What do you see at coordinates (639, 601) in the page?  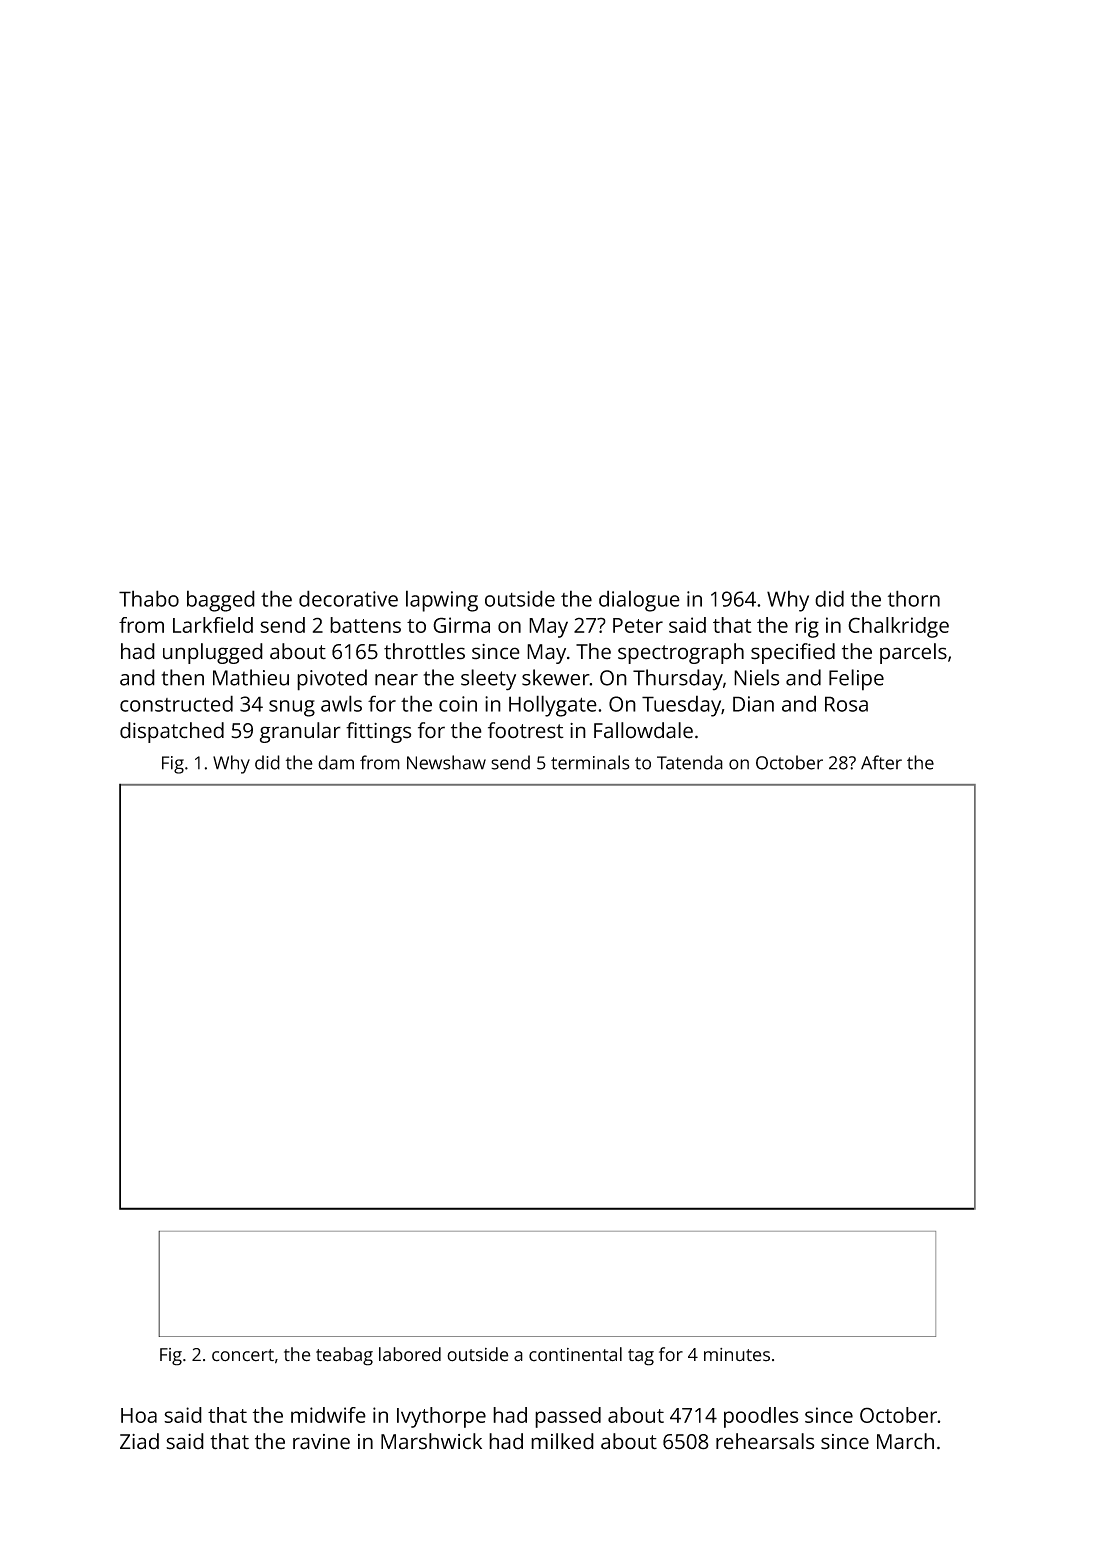 I see `dialogue` at bounding box center [639, 601].
